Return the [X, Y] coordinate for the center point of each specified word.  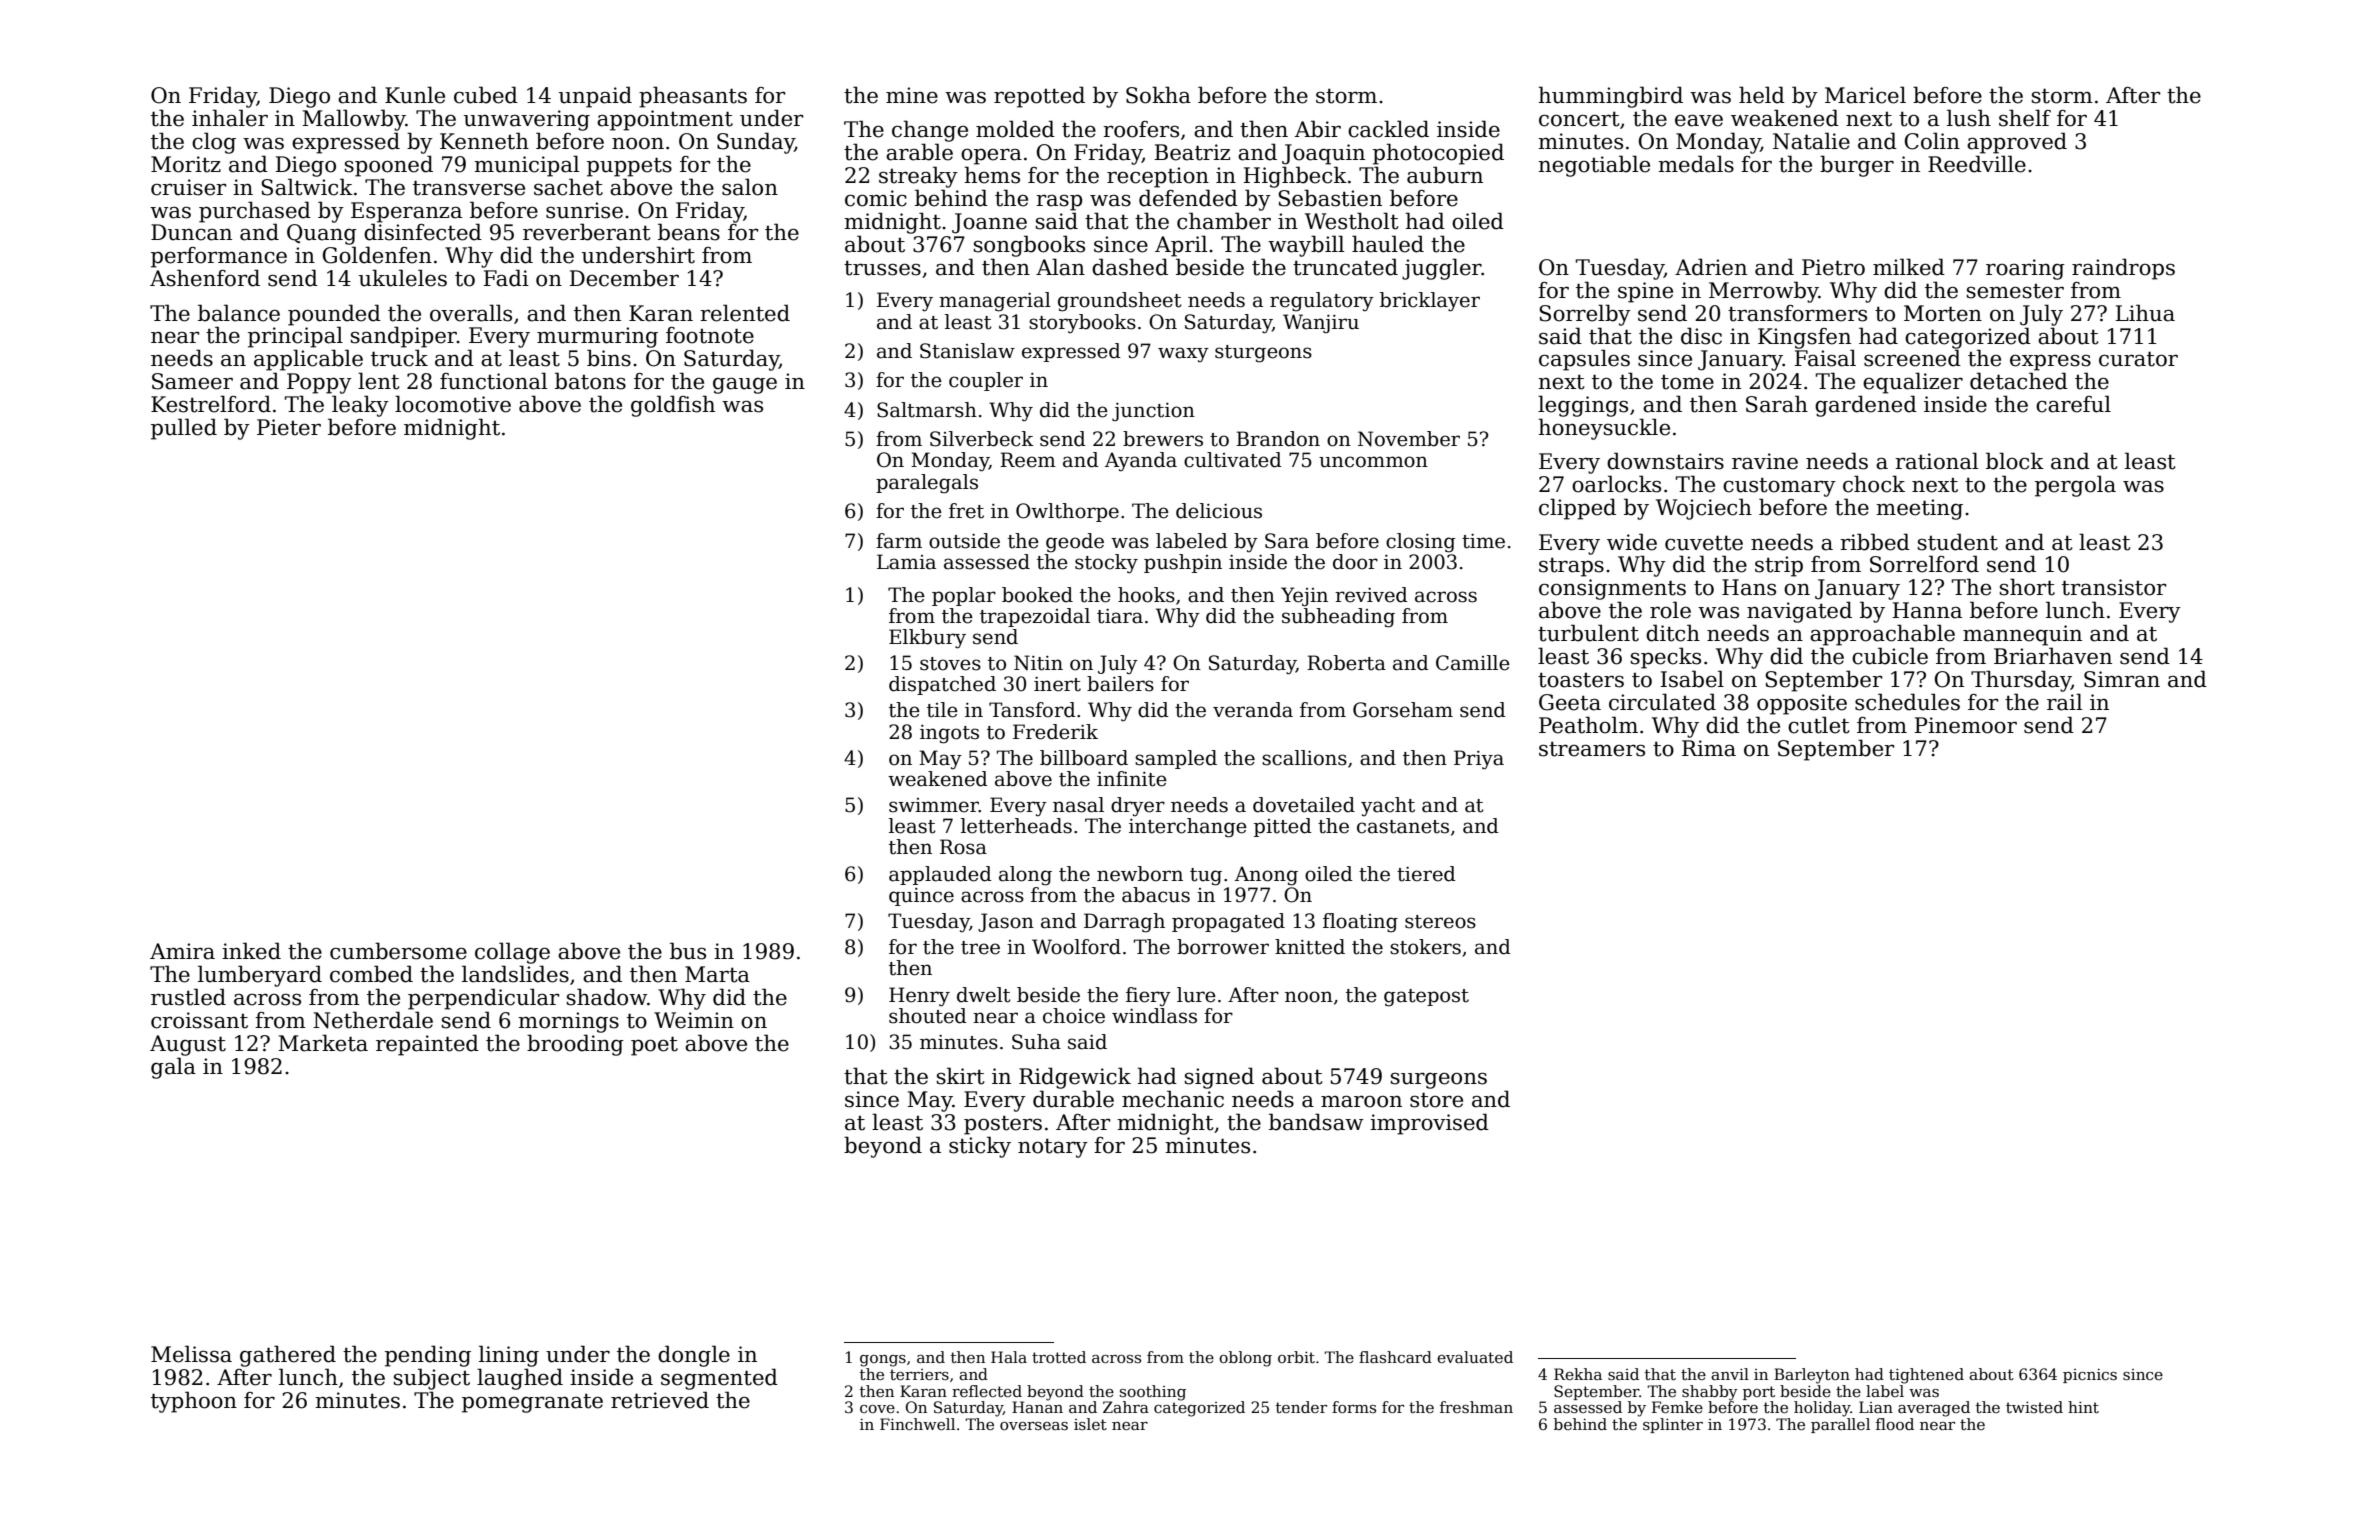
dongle [694, 1356]
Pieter [289, 427]
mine [912, 95]
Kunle [415, 95]
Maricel [1865, 95]
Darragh [1124, 923]
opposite [1802, 704]
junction [1153, 412]
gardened [1866, 406]
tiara [1120, 616]
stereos [1440, 922]
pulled [184, 429]
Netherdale [373, 1020]
